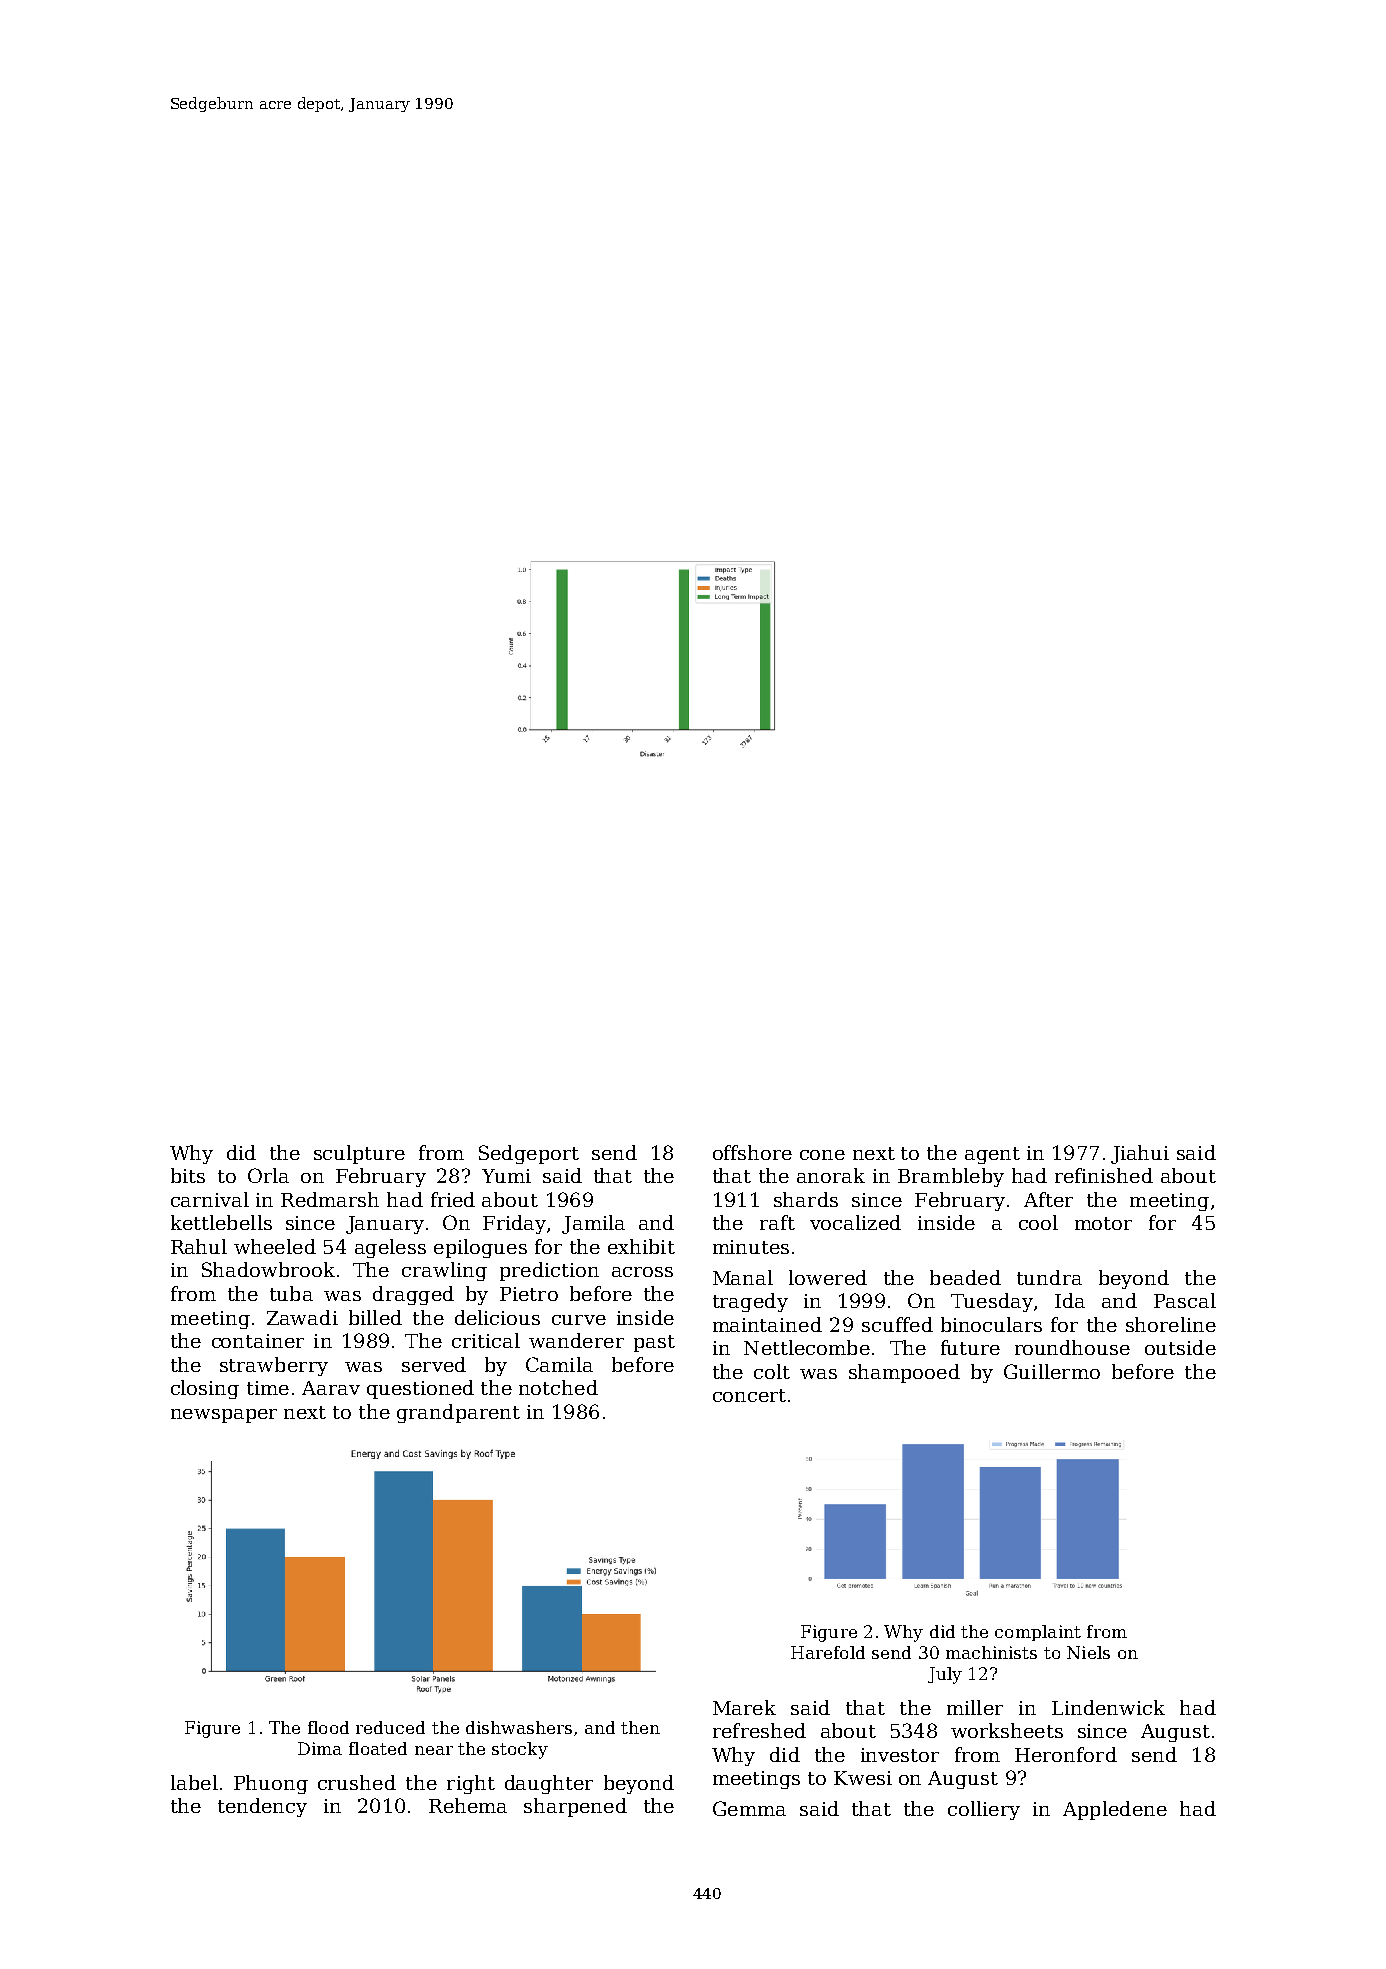 The height and width of the page is (1969, 1386). I want to click on tendency, so click(262, 1807).
